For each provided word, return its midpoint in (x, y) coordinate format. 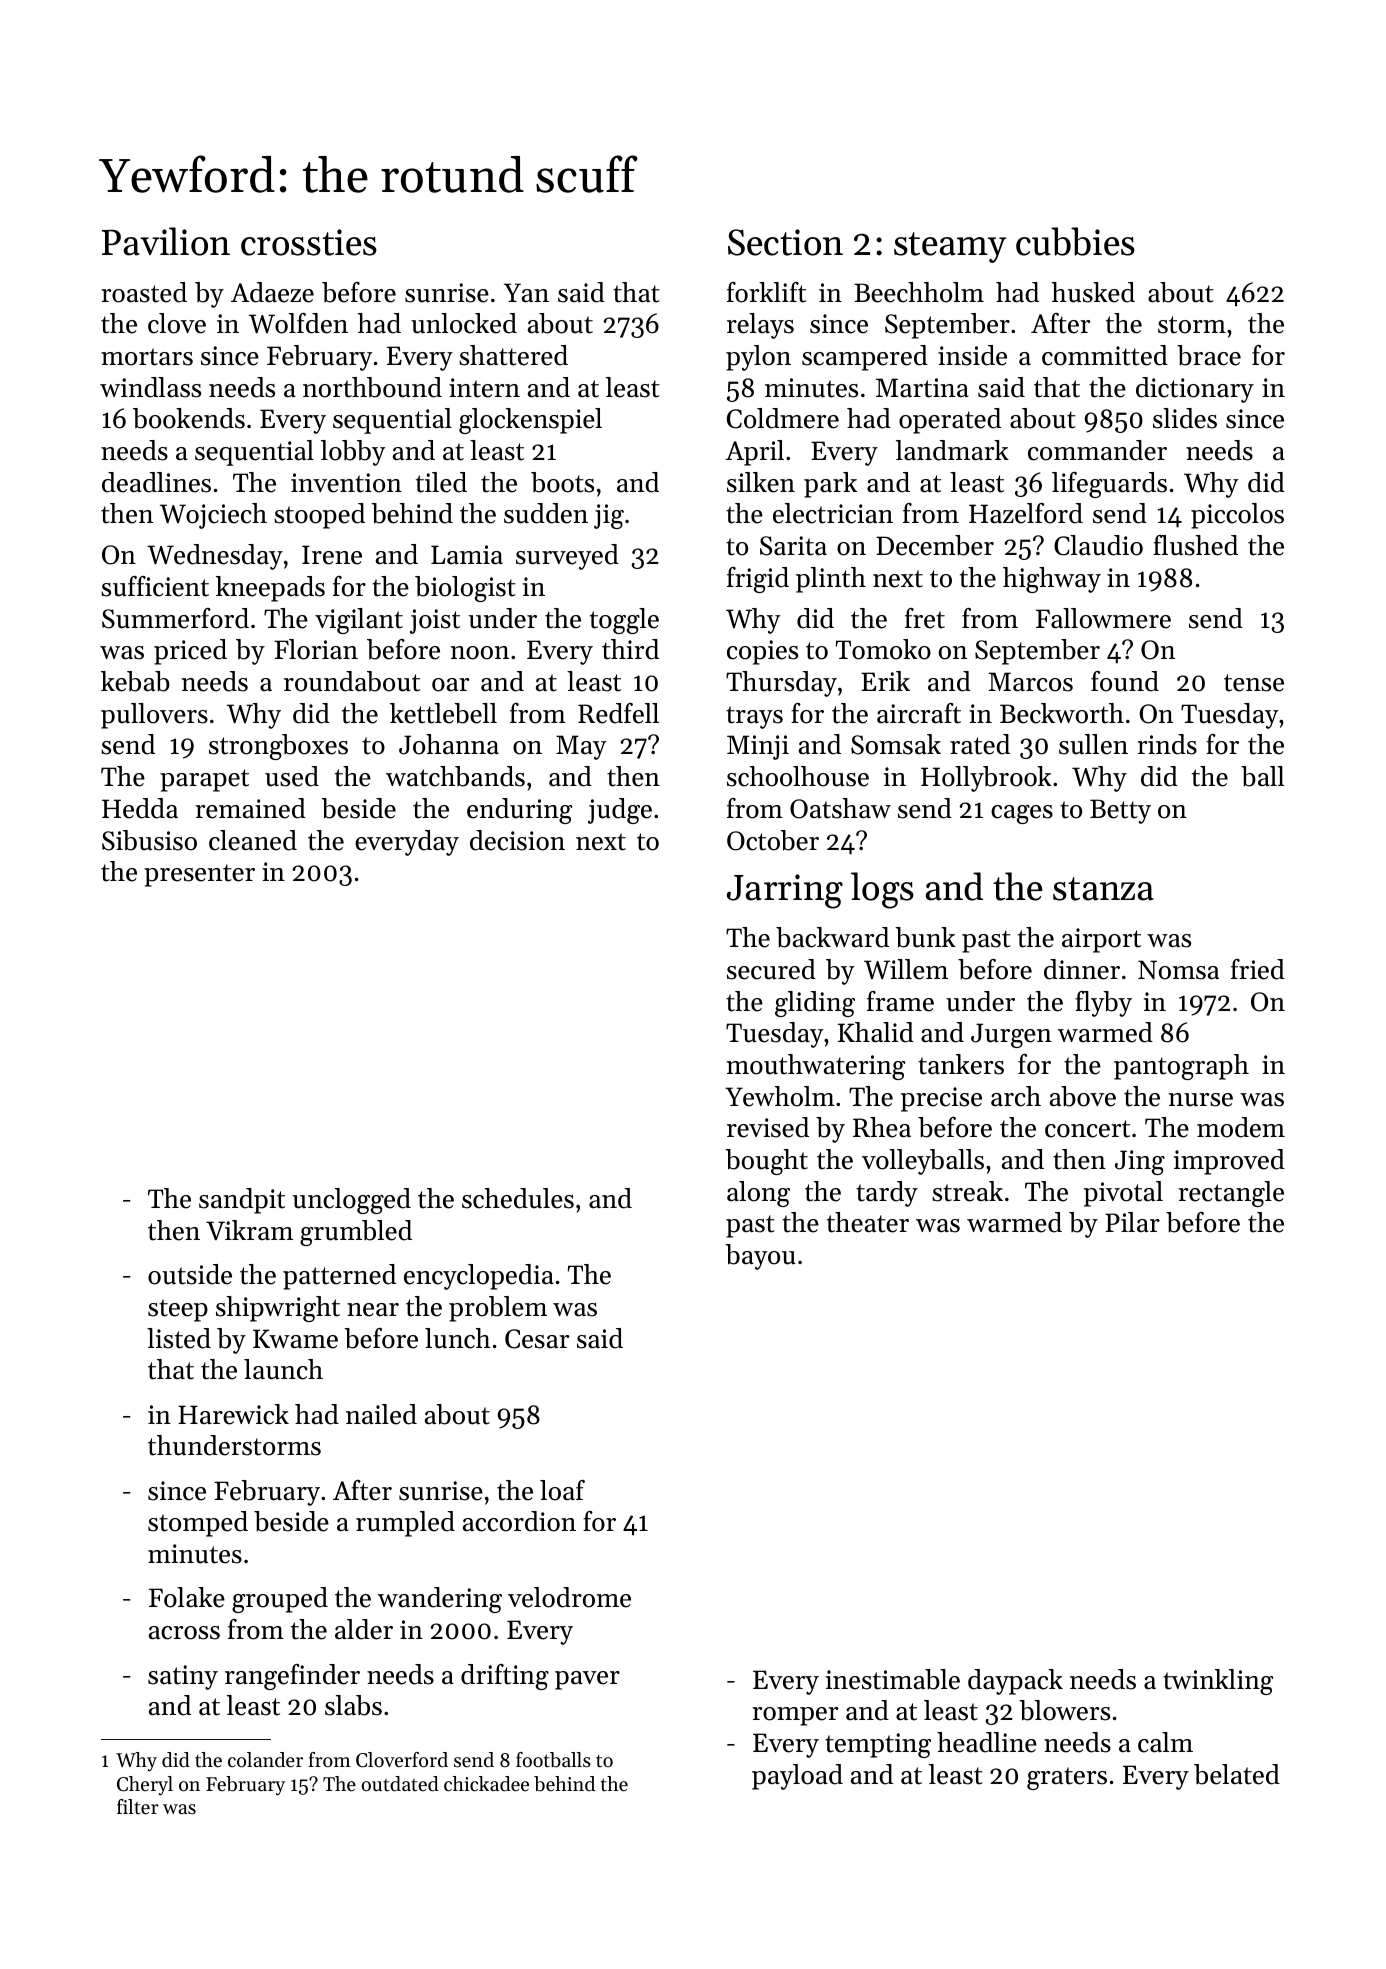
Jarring (785, 891)
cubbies (1075, 241)
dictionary (1195, 390)
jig (609, 516)
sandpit (242, 1201)
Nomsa (1178, 970)
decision (517, 840)
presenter (199, 875)
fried (1258, 969)
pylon (758, 358)
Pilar (1132, 1222)
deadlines (156, 482)
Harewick (233, 1414)
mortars (147, 357)
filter (138, 1806)
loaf (562, 1490)
